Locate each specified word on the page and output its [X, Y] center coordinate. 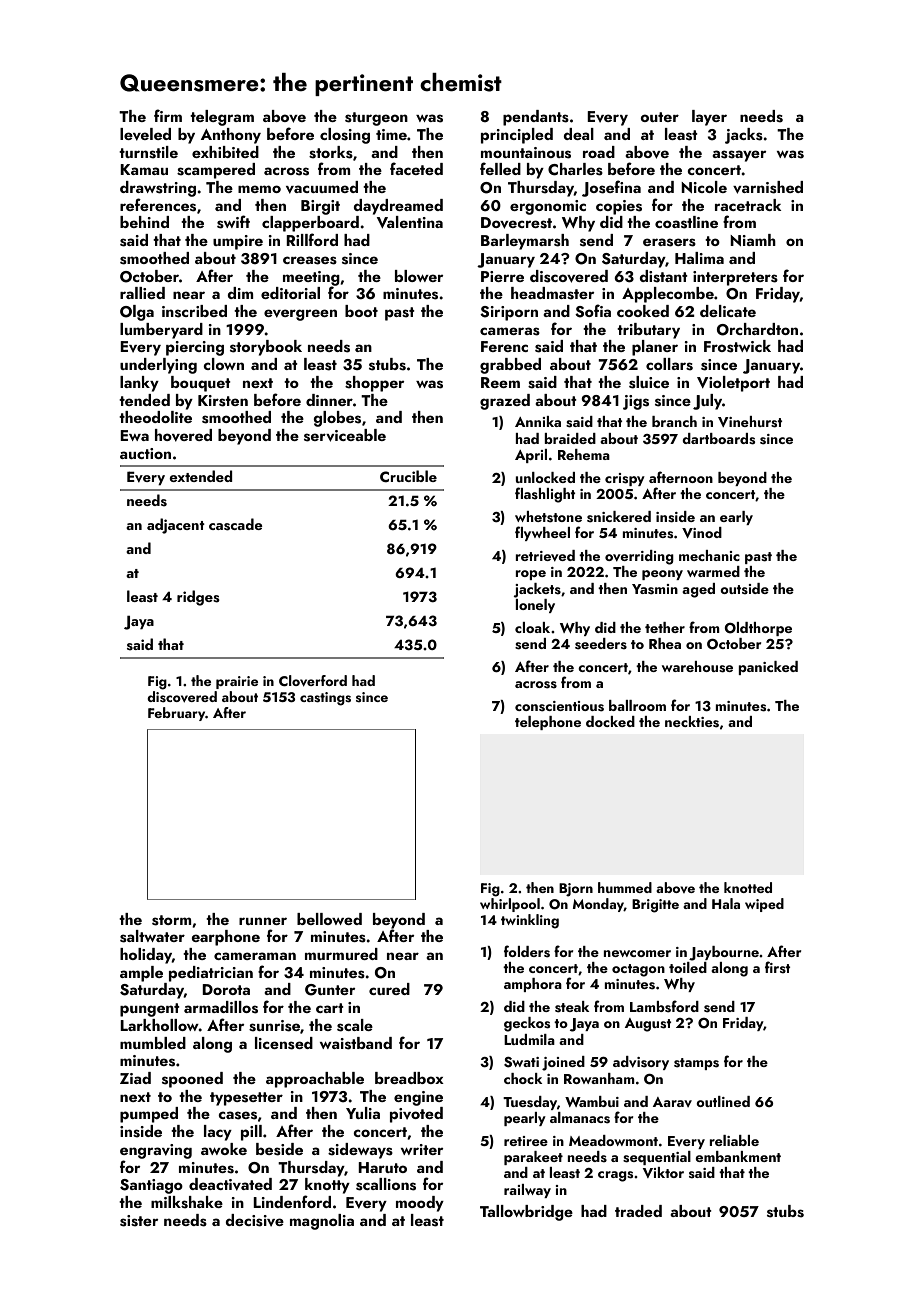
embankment [738, 1156]
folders [527, 951]
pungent [150, 1010]
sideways [360, 1151]
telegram [222, 118]
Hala [726, 903]
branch [674, 421]
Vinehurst [750, 422]
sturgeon [376, 119]
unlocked [545, 477]
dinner [329, 400]
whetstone [548, 517]
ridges [198, 598]
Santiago [151, 1186]
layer [709, 118]
